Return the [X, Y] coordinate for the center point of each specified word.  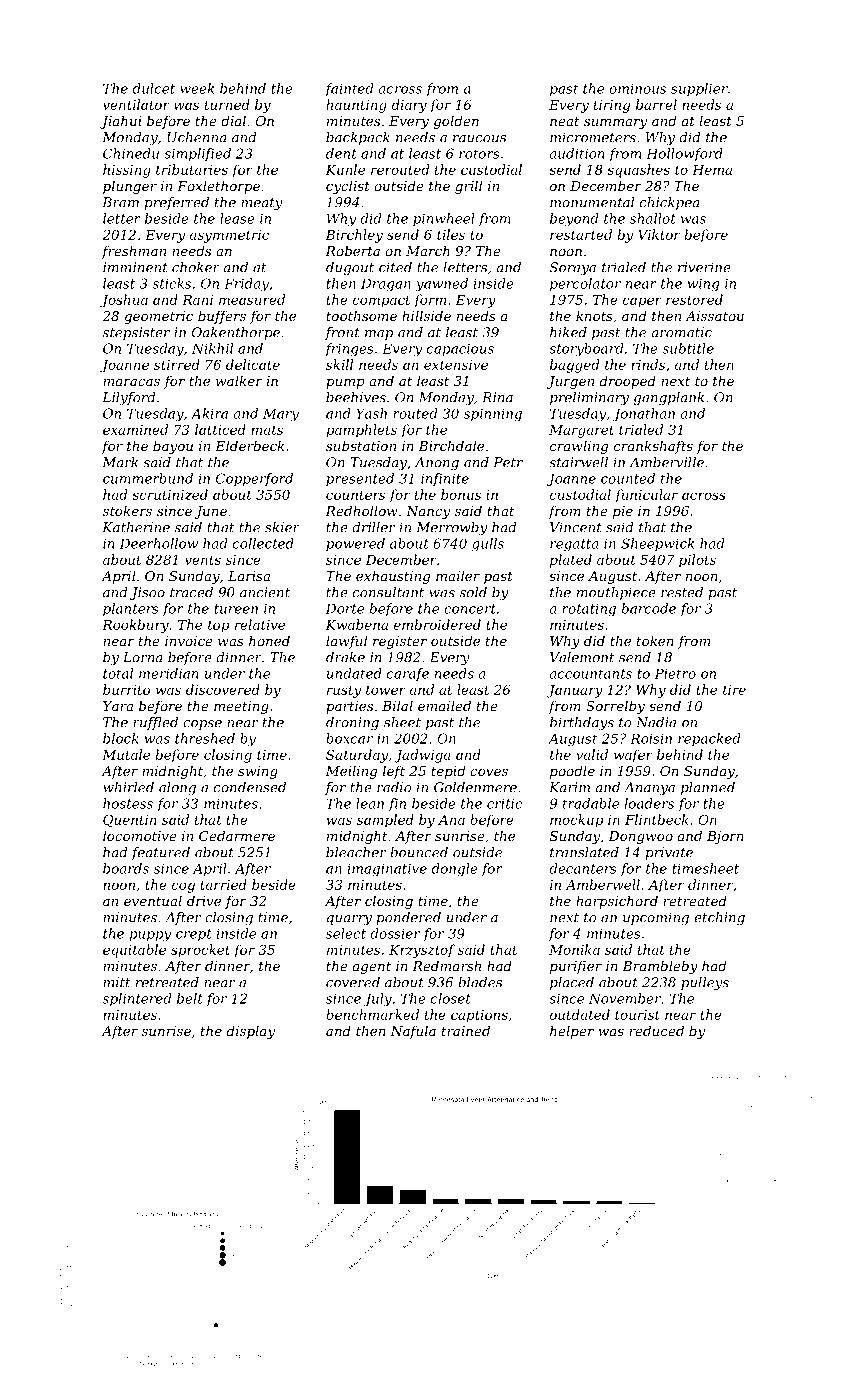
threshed [205, 738]
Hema [712, 170]
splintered [137, 999]
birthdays [582, 723]
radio [394, 787]
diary [409, 106]
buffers [222, 317]
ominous [637, 89]
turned [227, 104]
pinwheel [444, 219]
